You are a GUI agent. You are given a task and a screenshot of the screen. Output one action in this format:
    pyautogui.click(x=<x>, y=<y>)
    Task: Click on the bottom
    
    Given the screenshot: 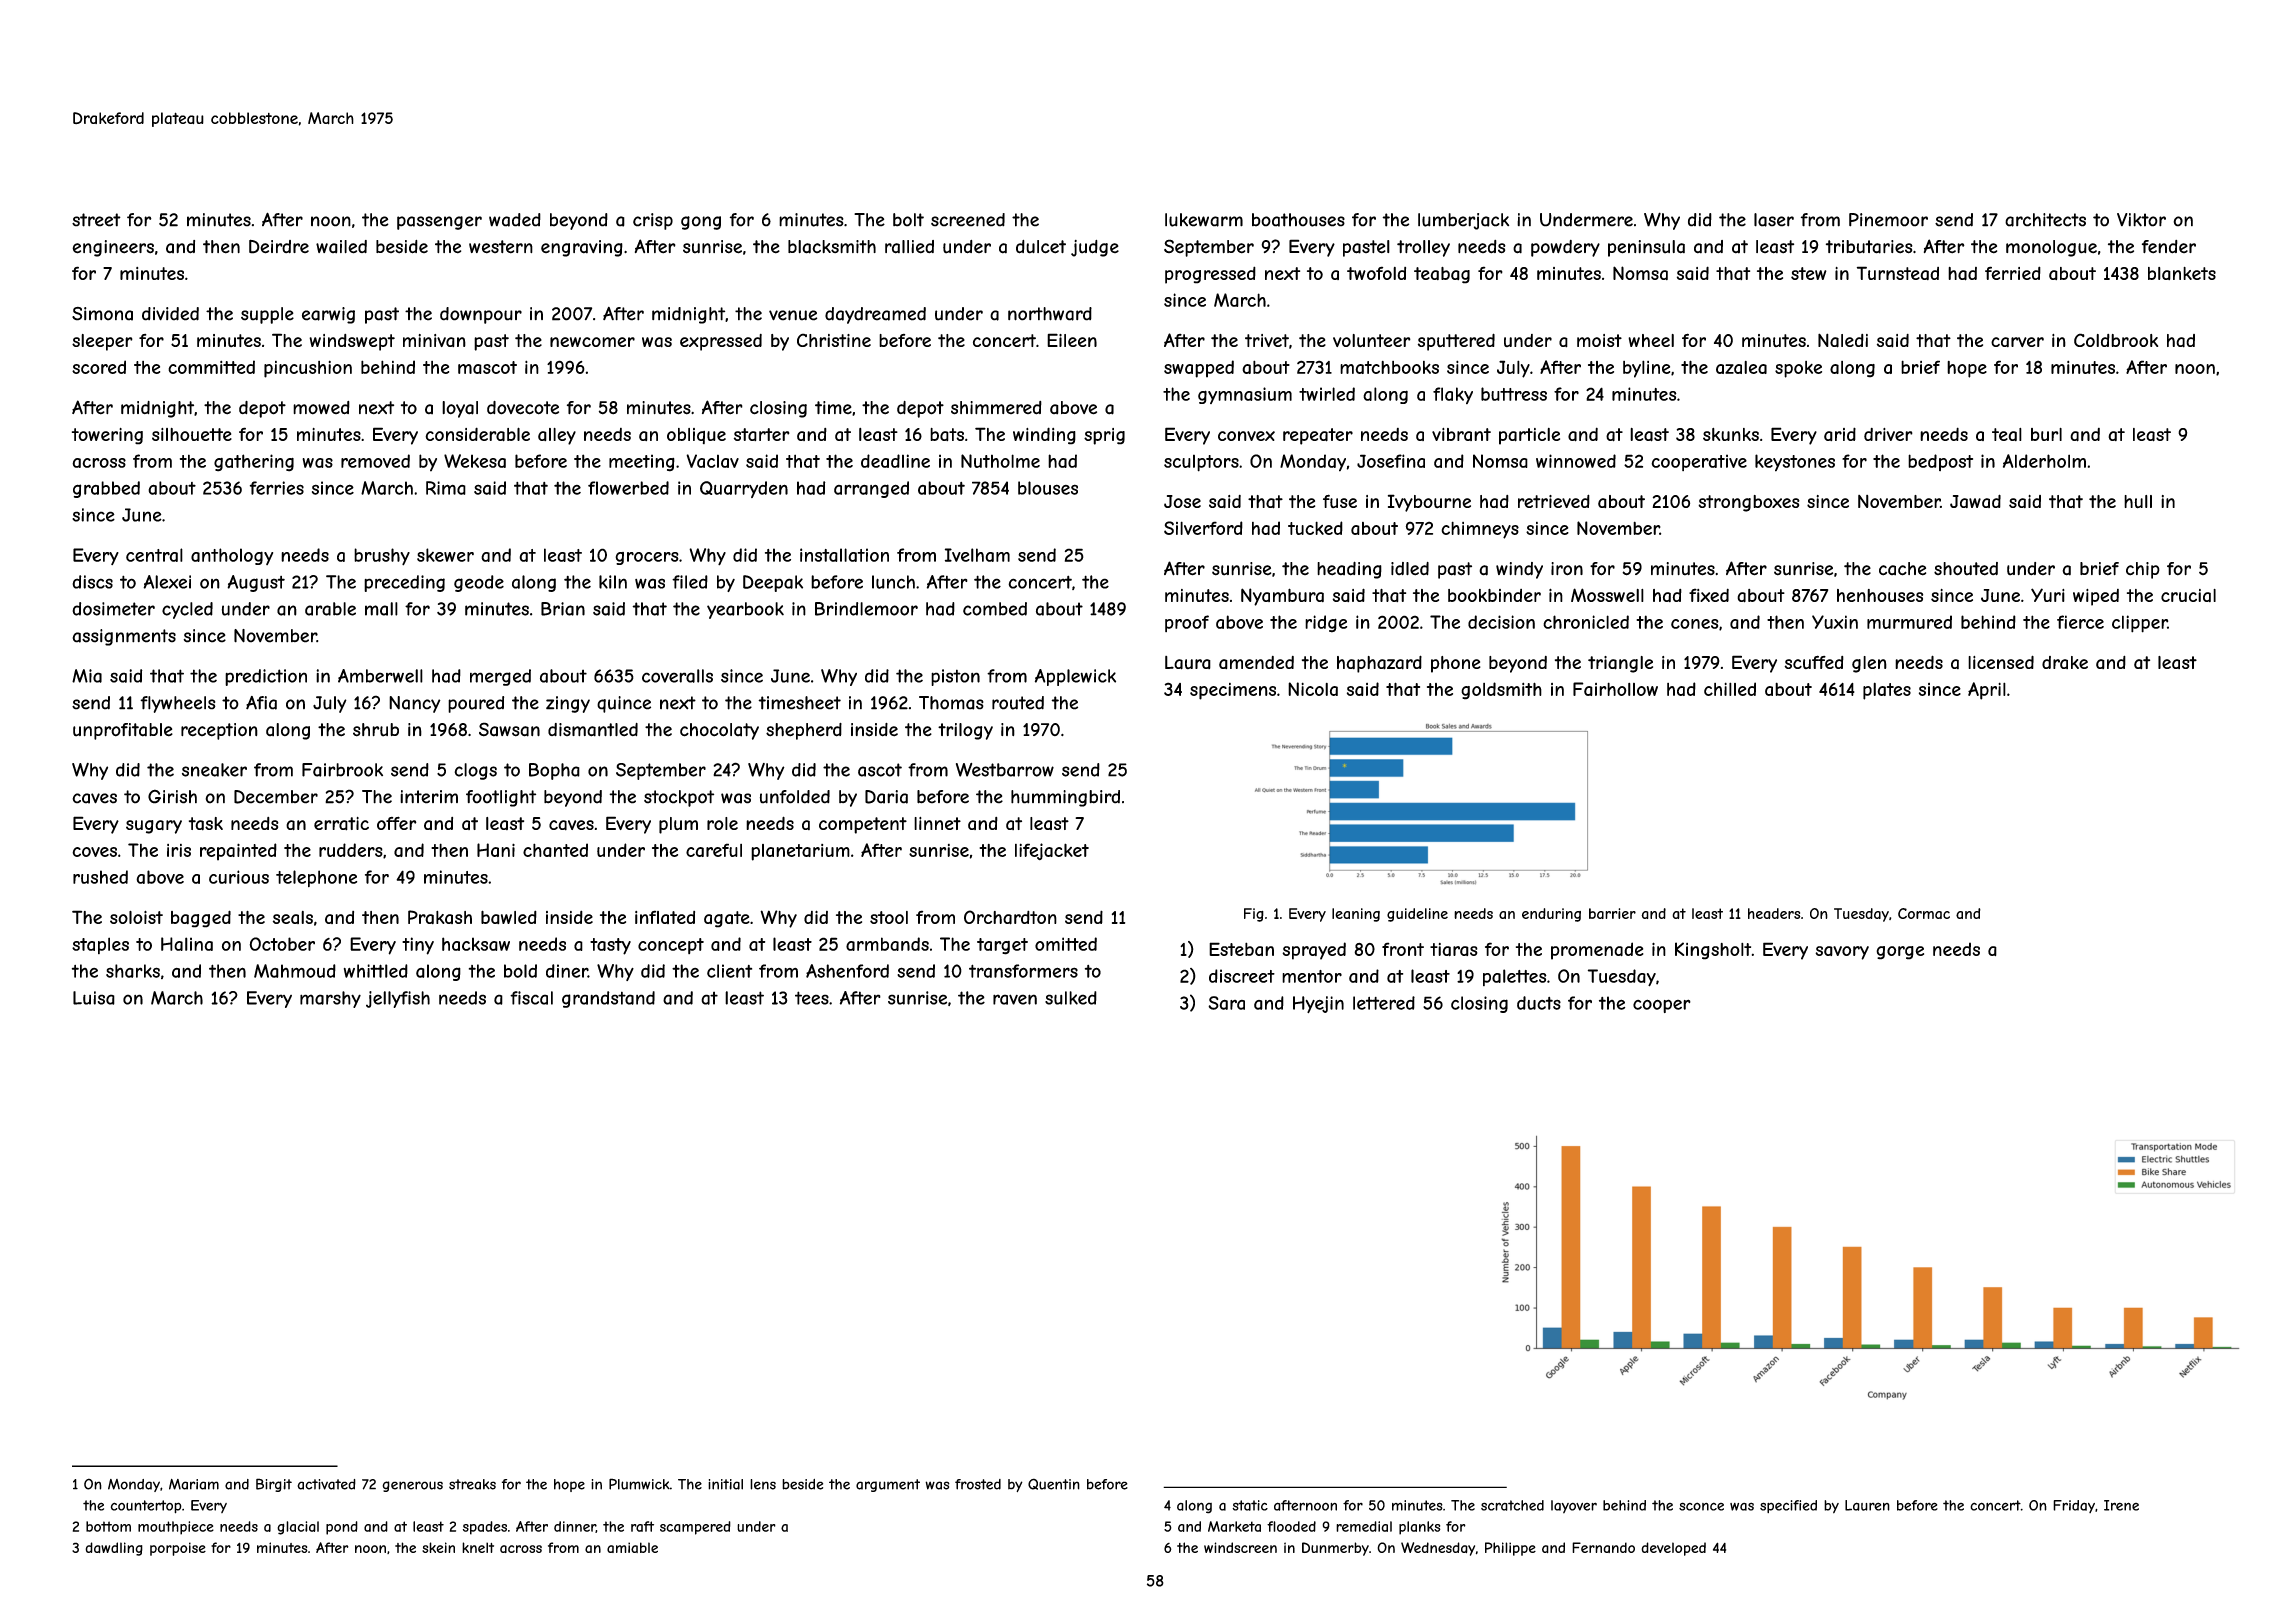 What is the action you would take?
    pyautogui.click(x=108, y=1526)
